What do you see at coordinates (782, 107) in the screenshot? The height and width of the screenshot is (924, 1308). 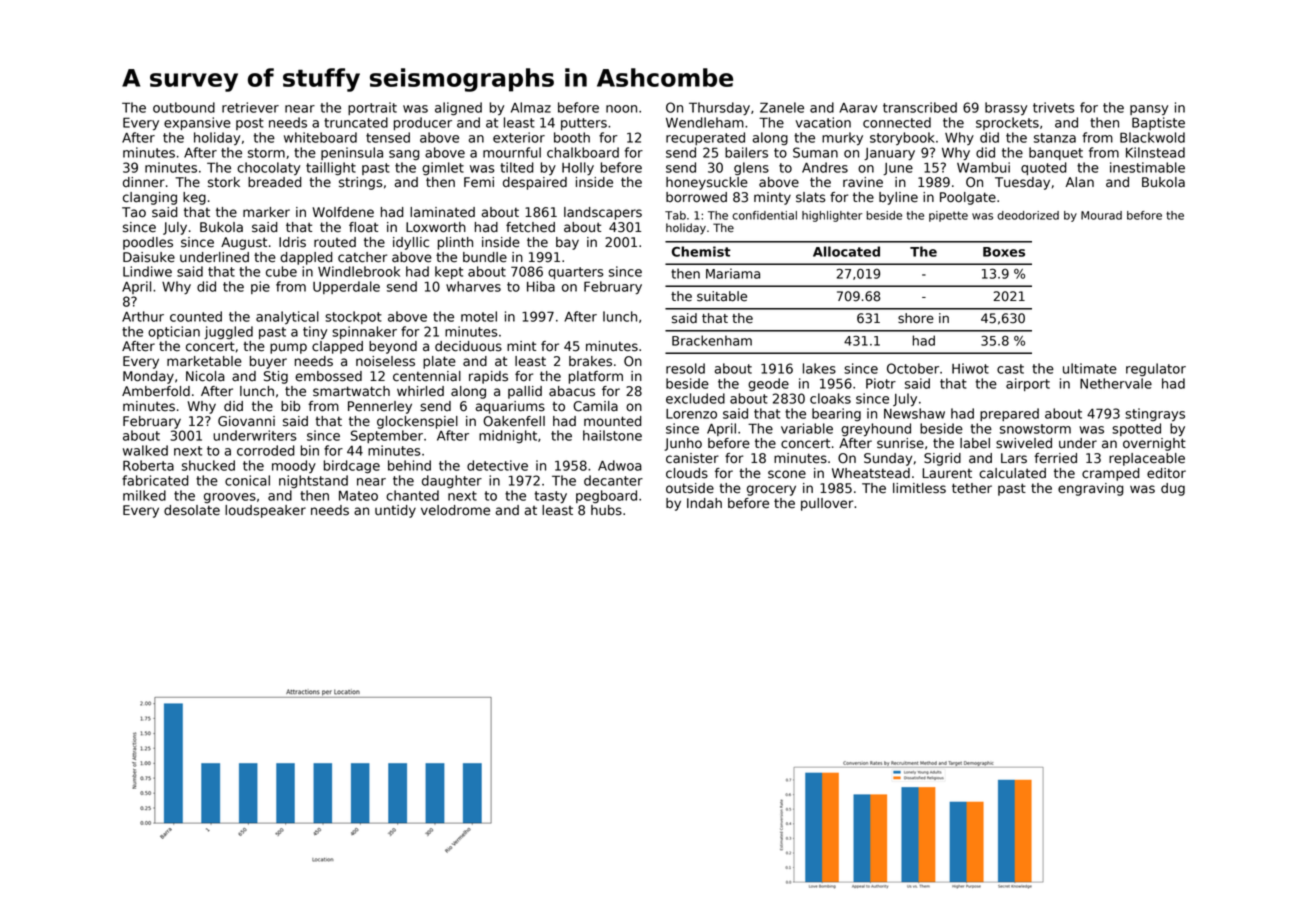 I see `Zanele` at bounding box center [782, 107].
